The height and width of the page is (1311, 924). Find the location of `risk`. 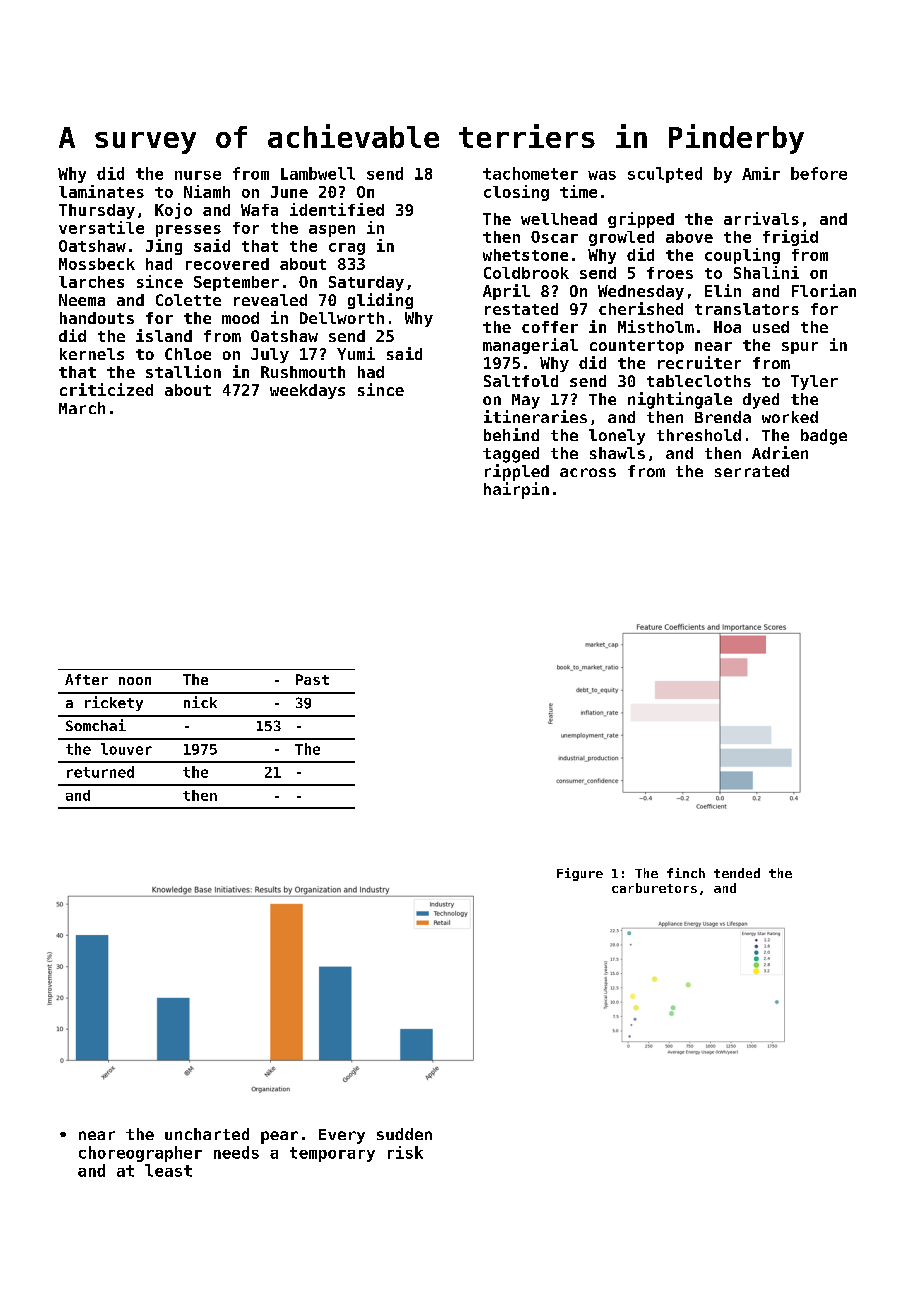

risk is located at coordinates (405, 1152).
